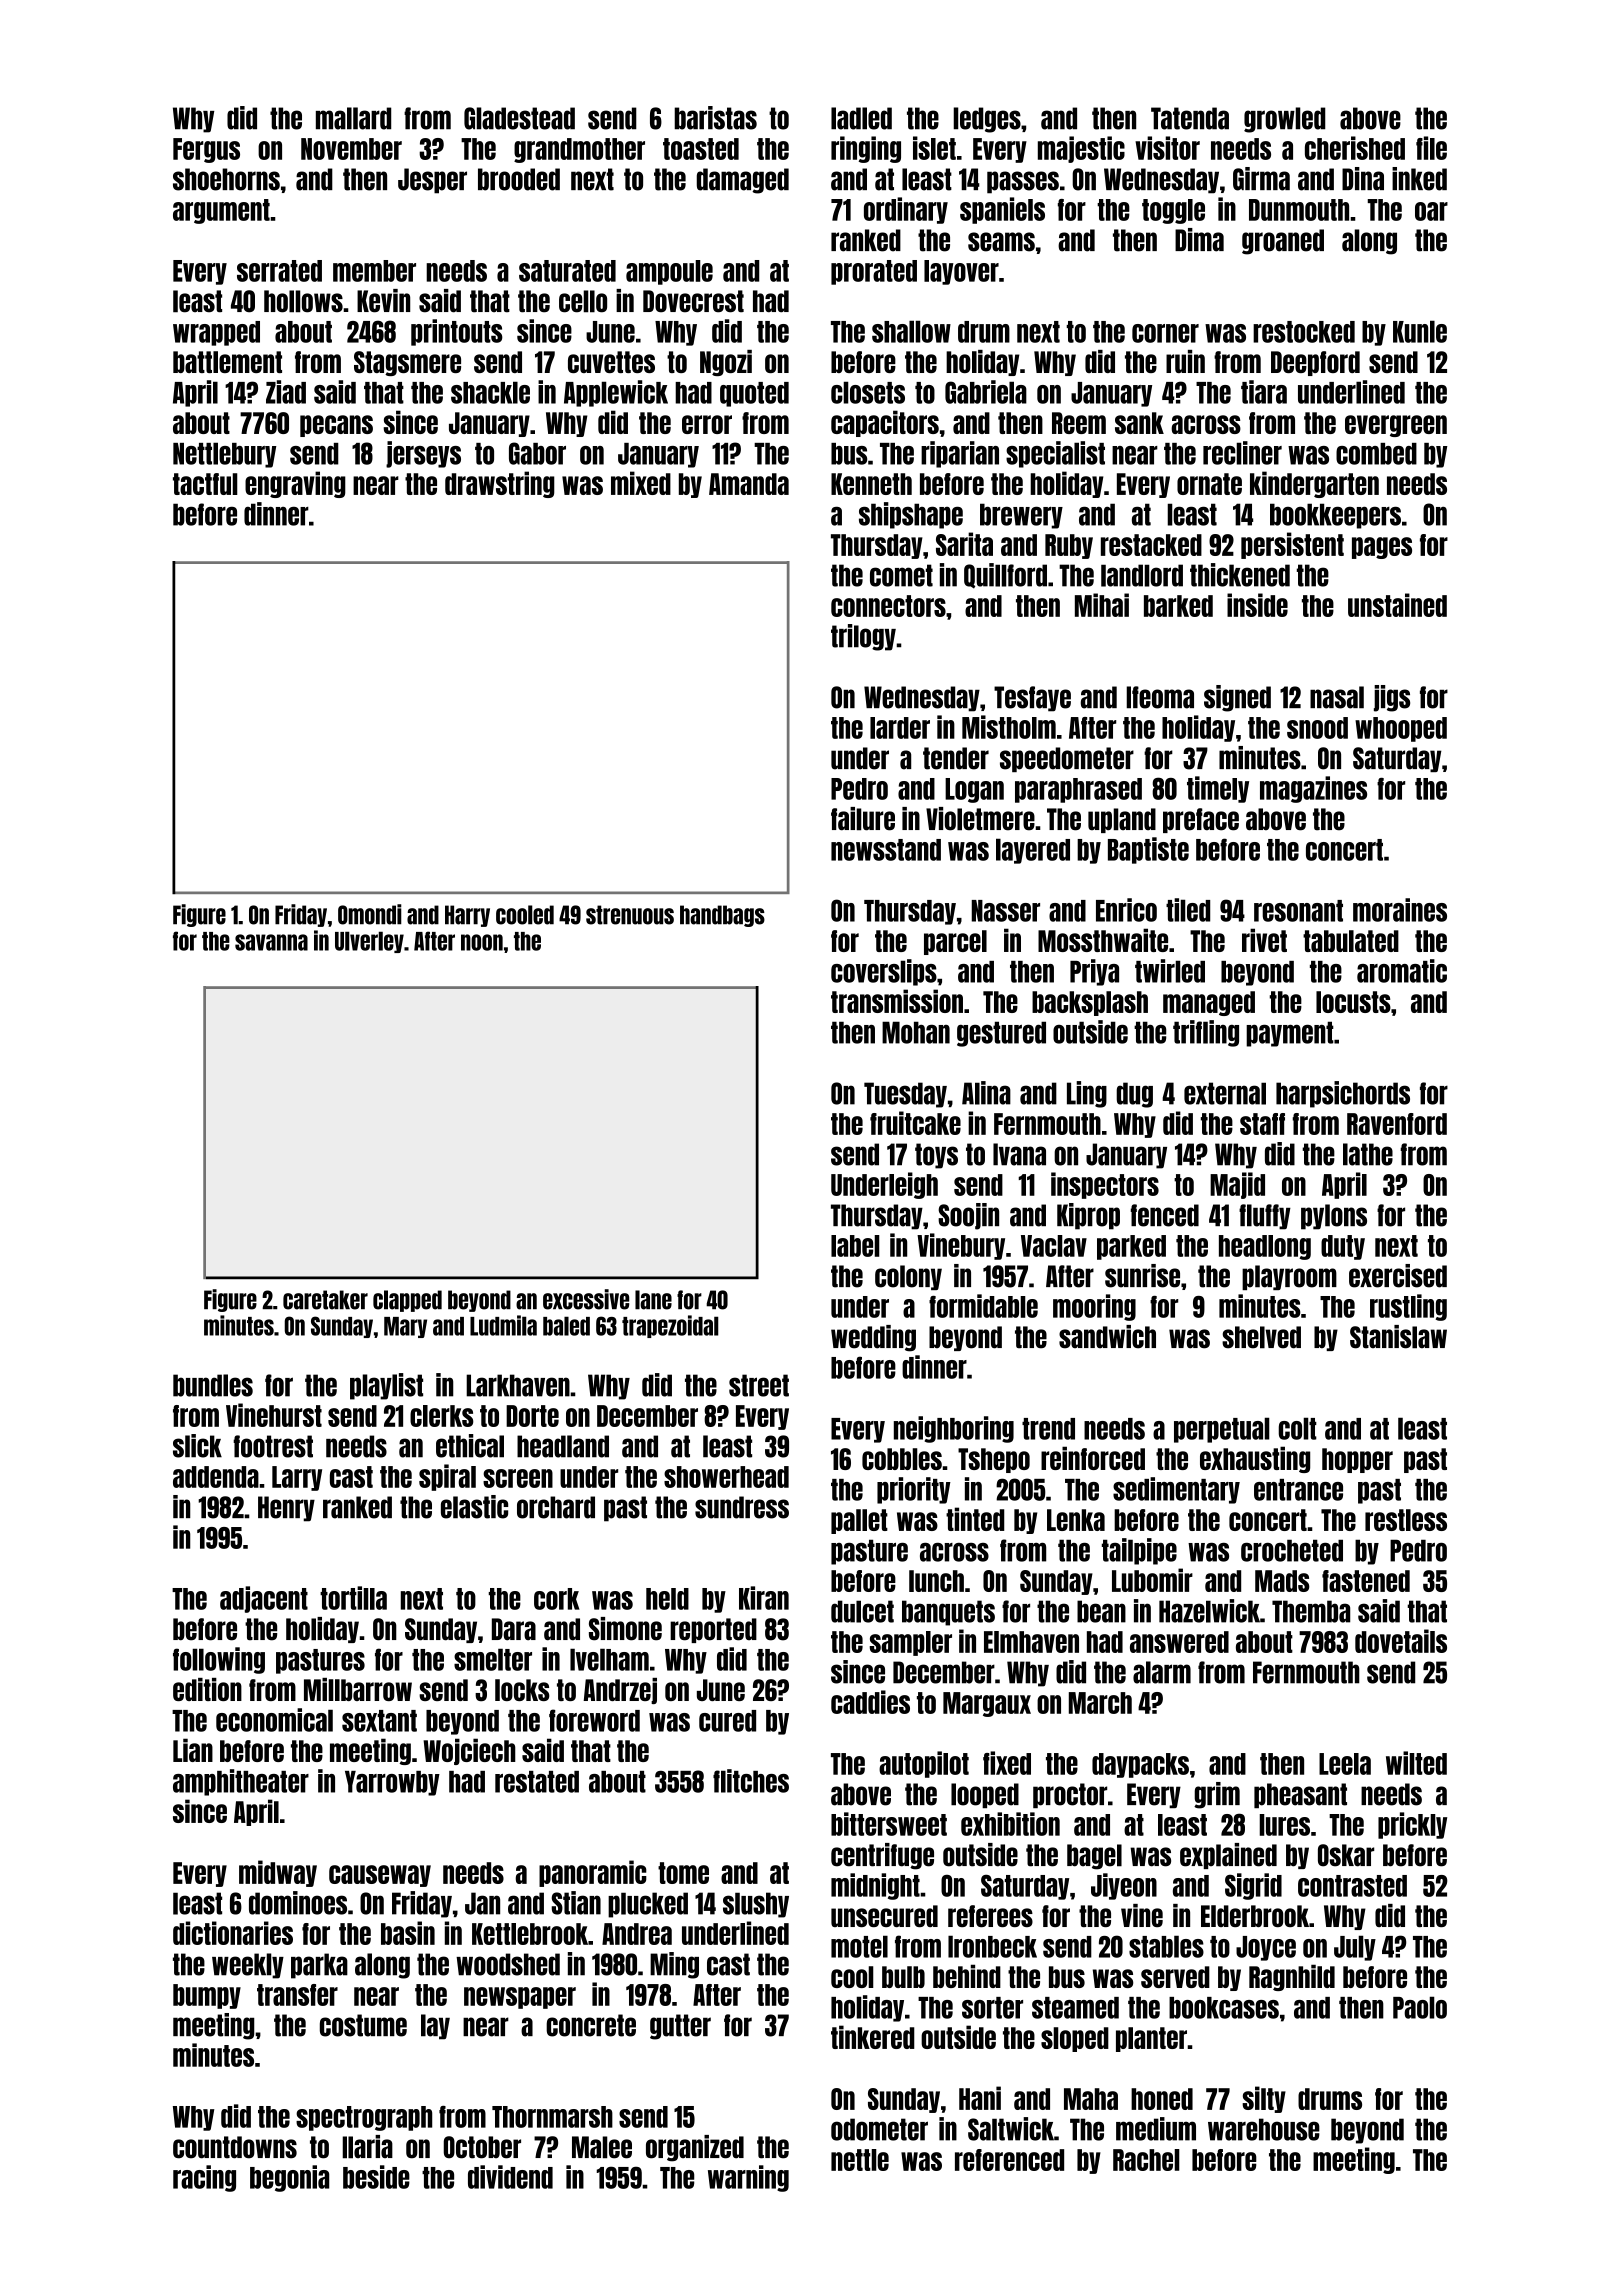 The image size is (1620, 2292). I want to click on baristas, so click(715, 118).
